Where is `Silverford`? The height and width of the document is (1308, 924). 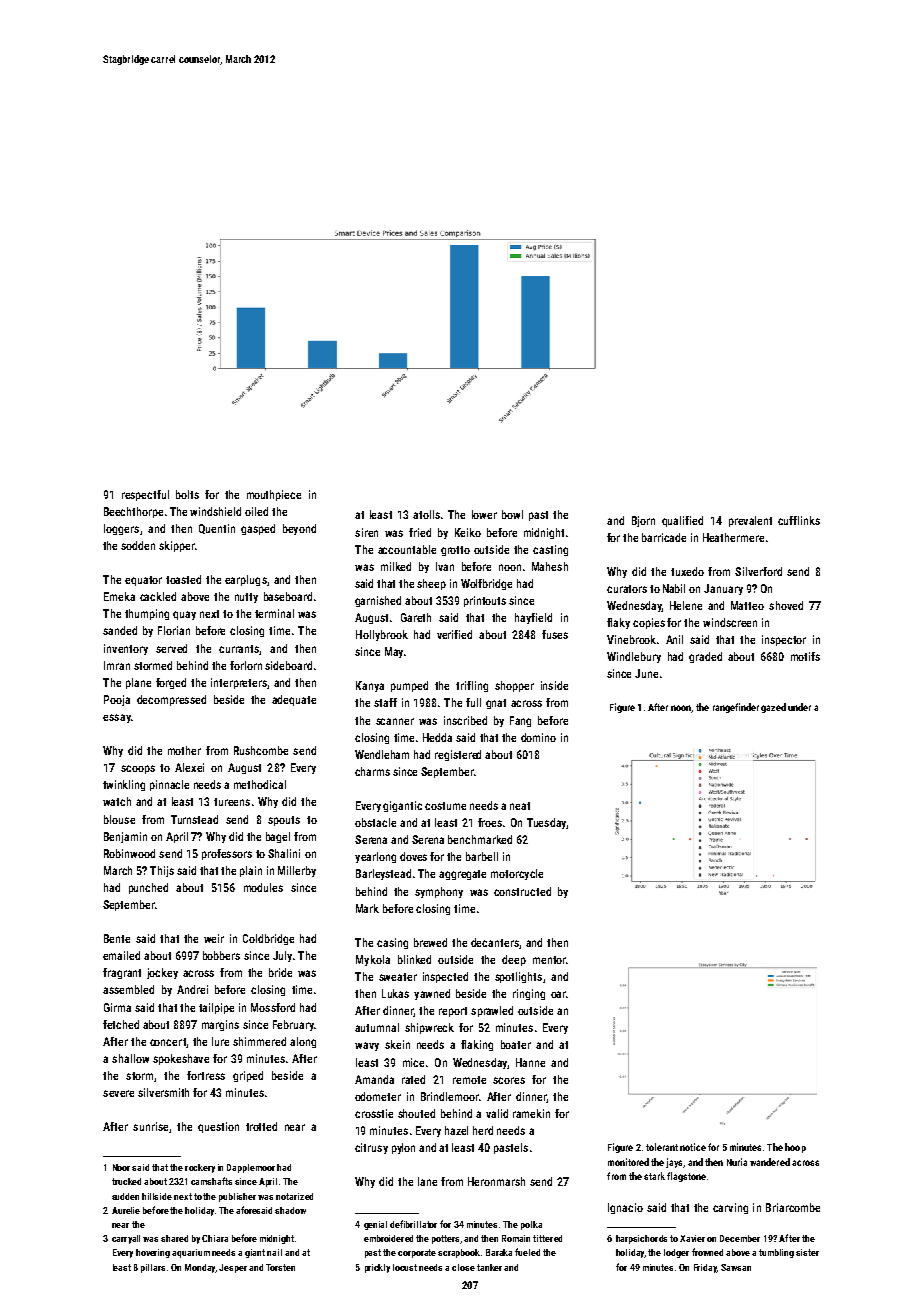
Silverford is located at coordinates (758, 571).
